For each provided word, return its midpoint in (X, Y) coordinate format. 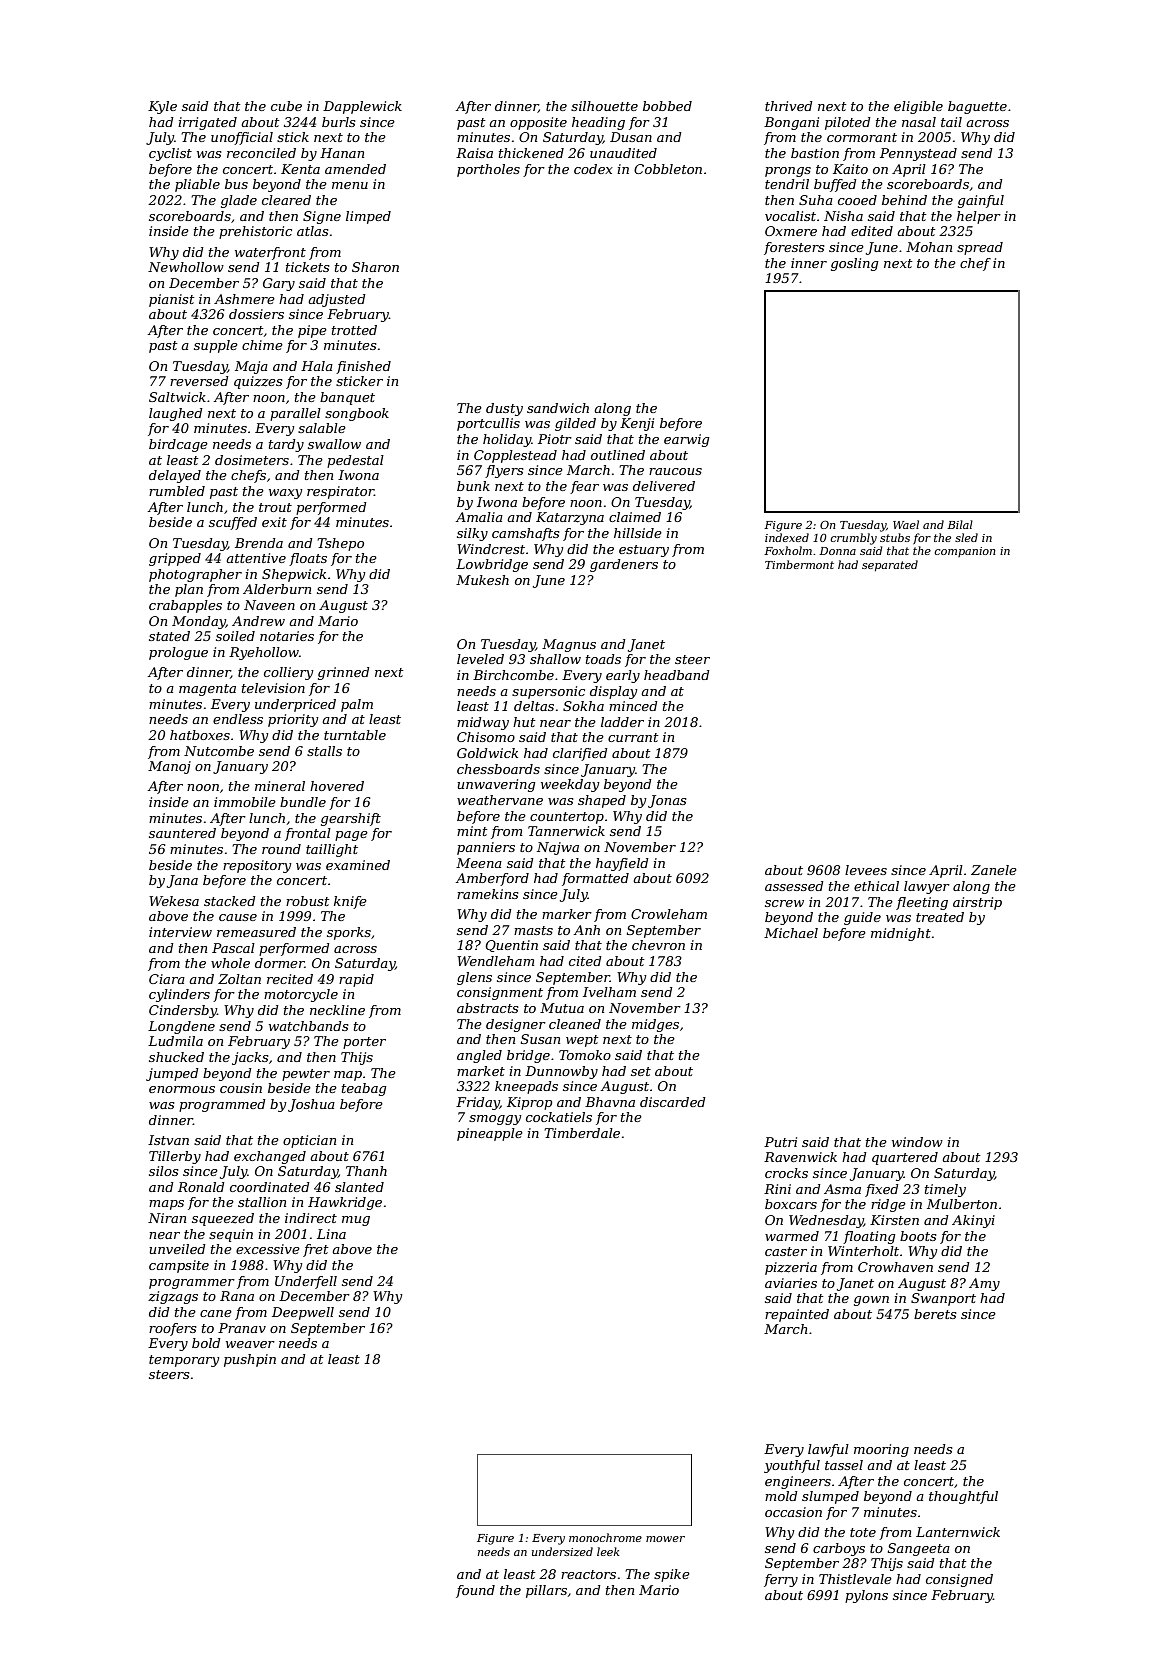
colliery (288, 673)
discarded (673, 1102)
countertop (567, 818)
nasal (919, 122)
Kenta (300, 169)
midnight (901, 934)
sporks (349, 933)
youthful (792, 1466)
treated (940, 917)
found (475, 1591)
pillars (546, 1591)
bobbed (667, 106)
